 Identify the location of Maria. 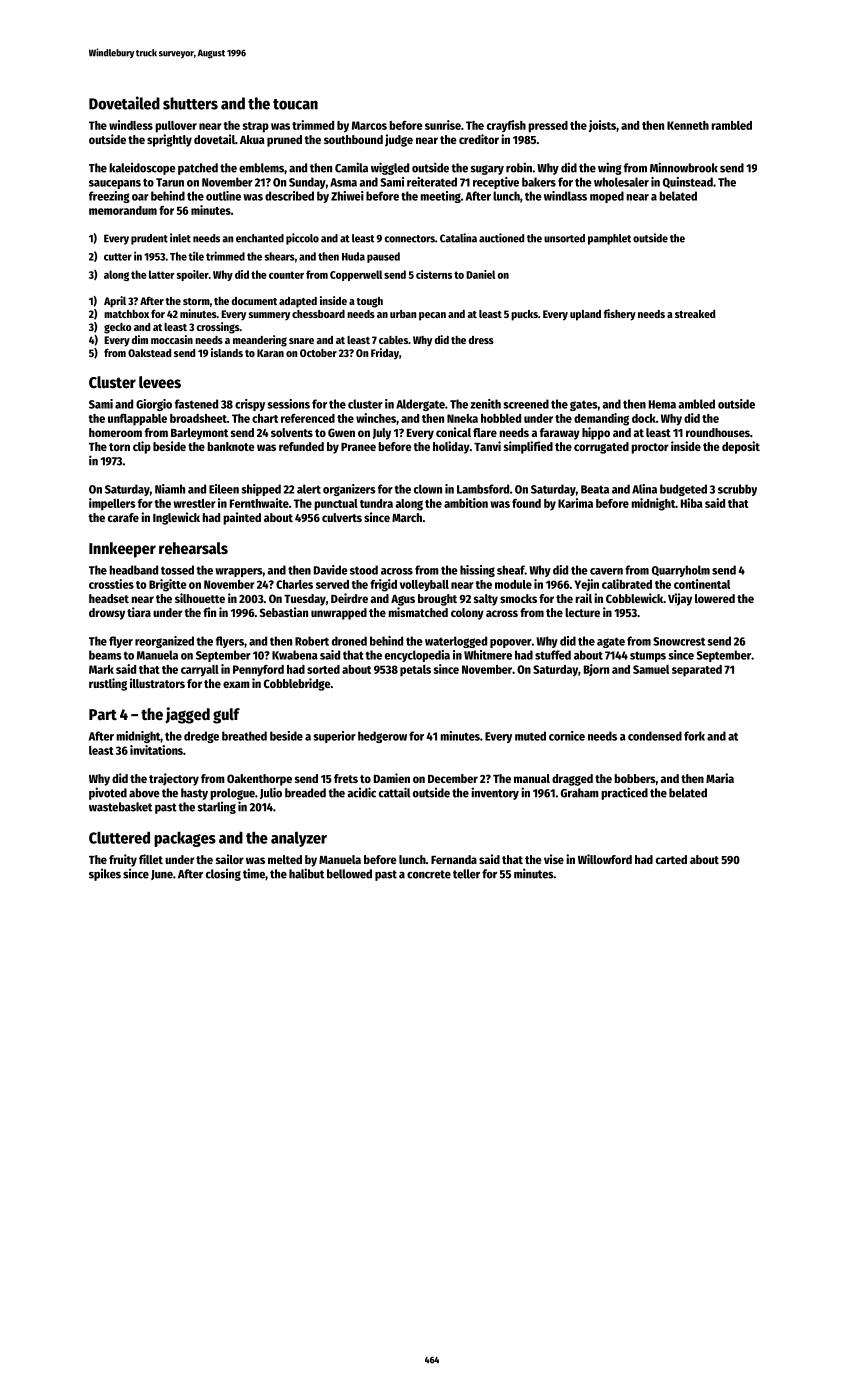
(720, 778).
